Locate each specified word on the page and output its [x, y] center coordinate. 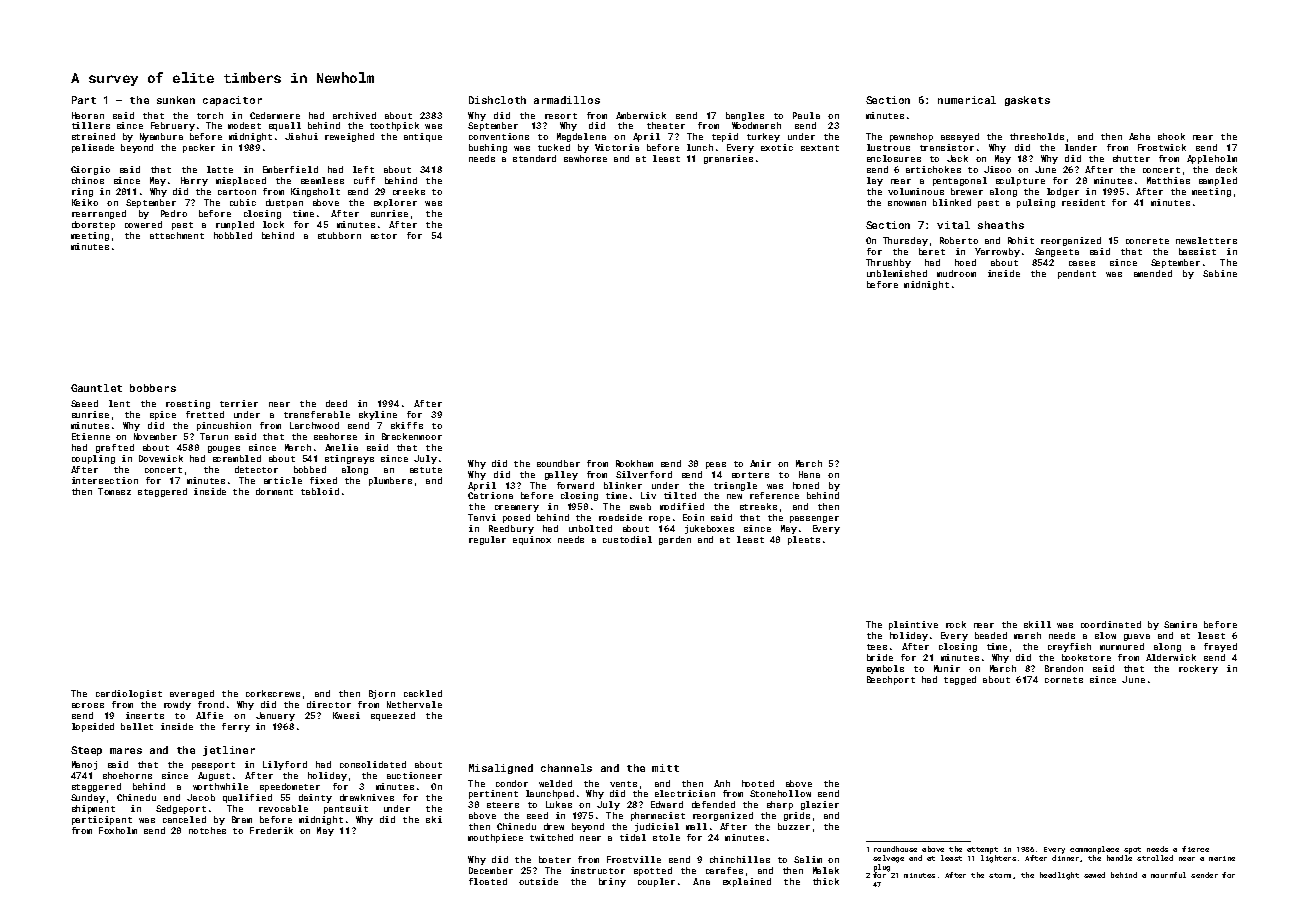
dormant [274, 491]
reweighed [349, 137]
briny [612, 882]
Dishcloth [497, 100]
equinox [532, 540]
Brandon [1064, 668]
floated [488, 881]
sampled [1218, 181]
